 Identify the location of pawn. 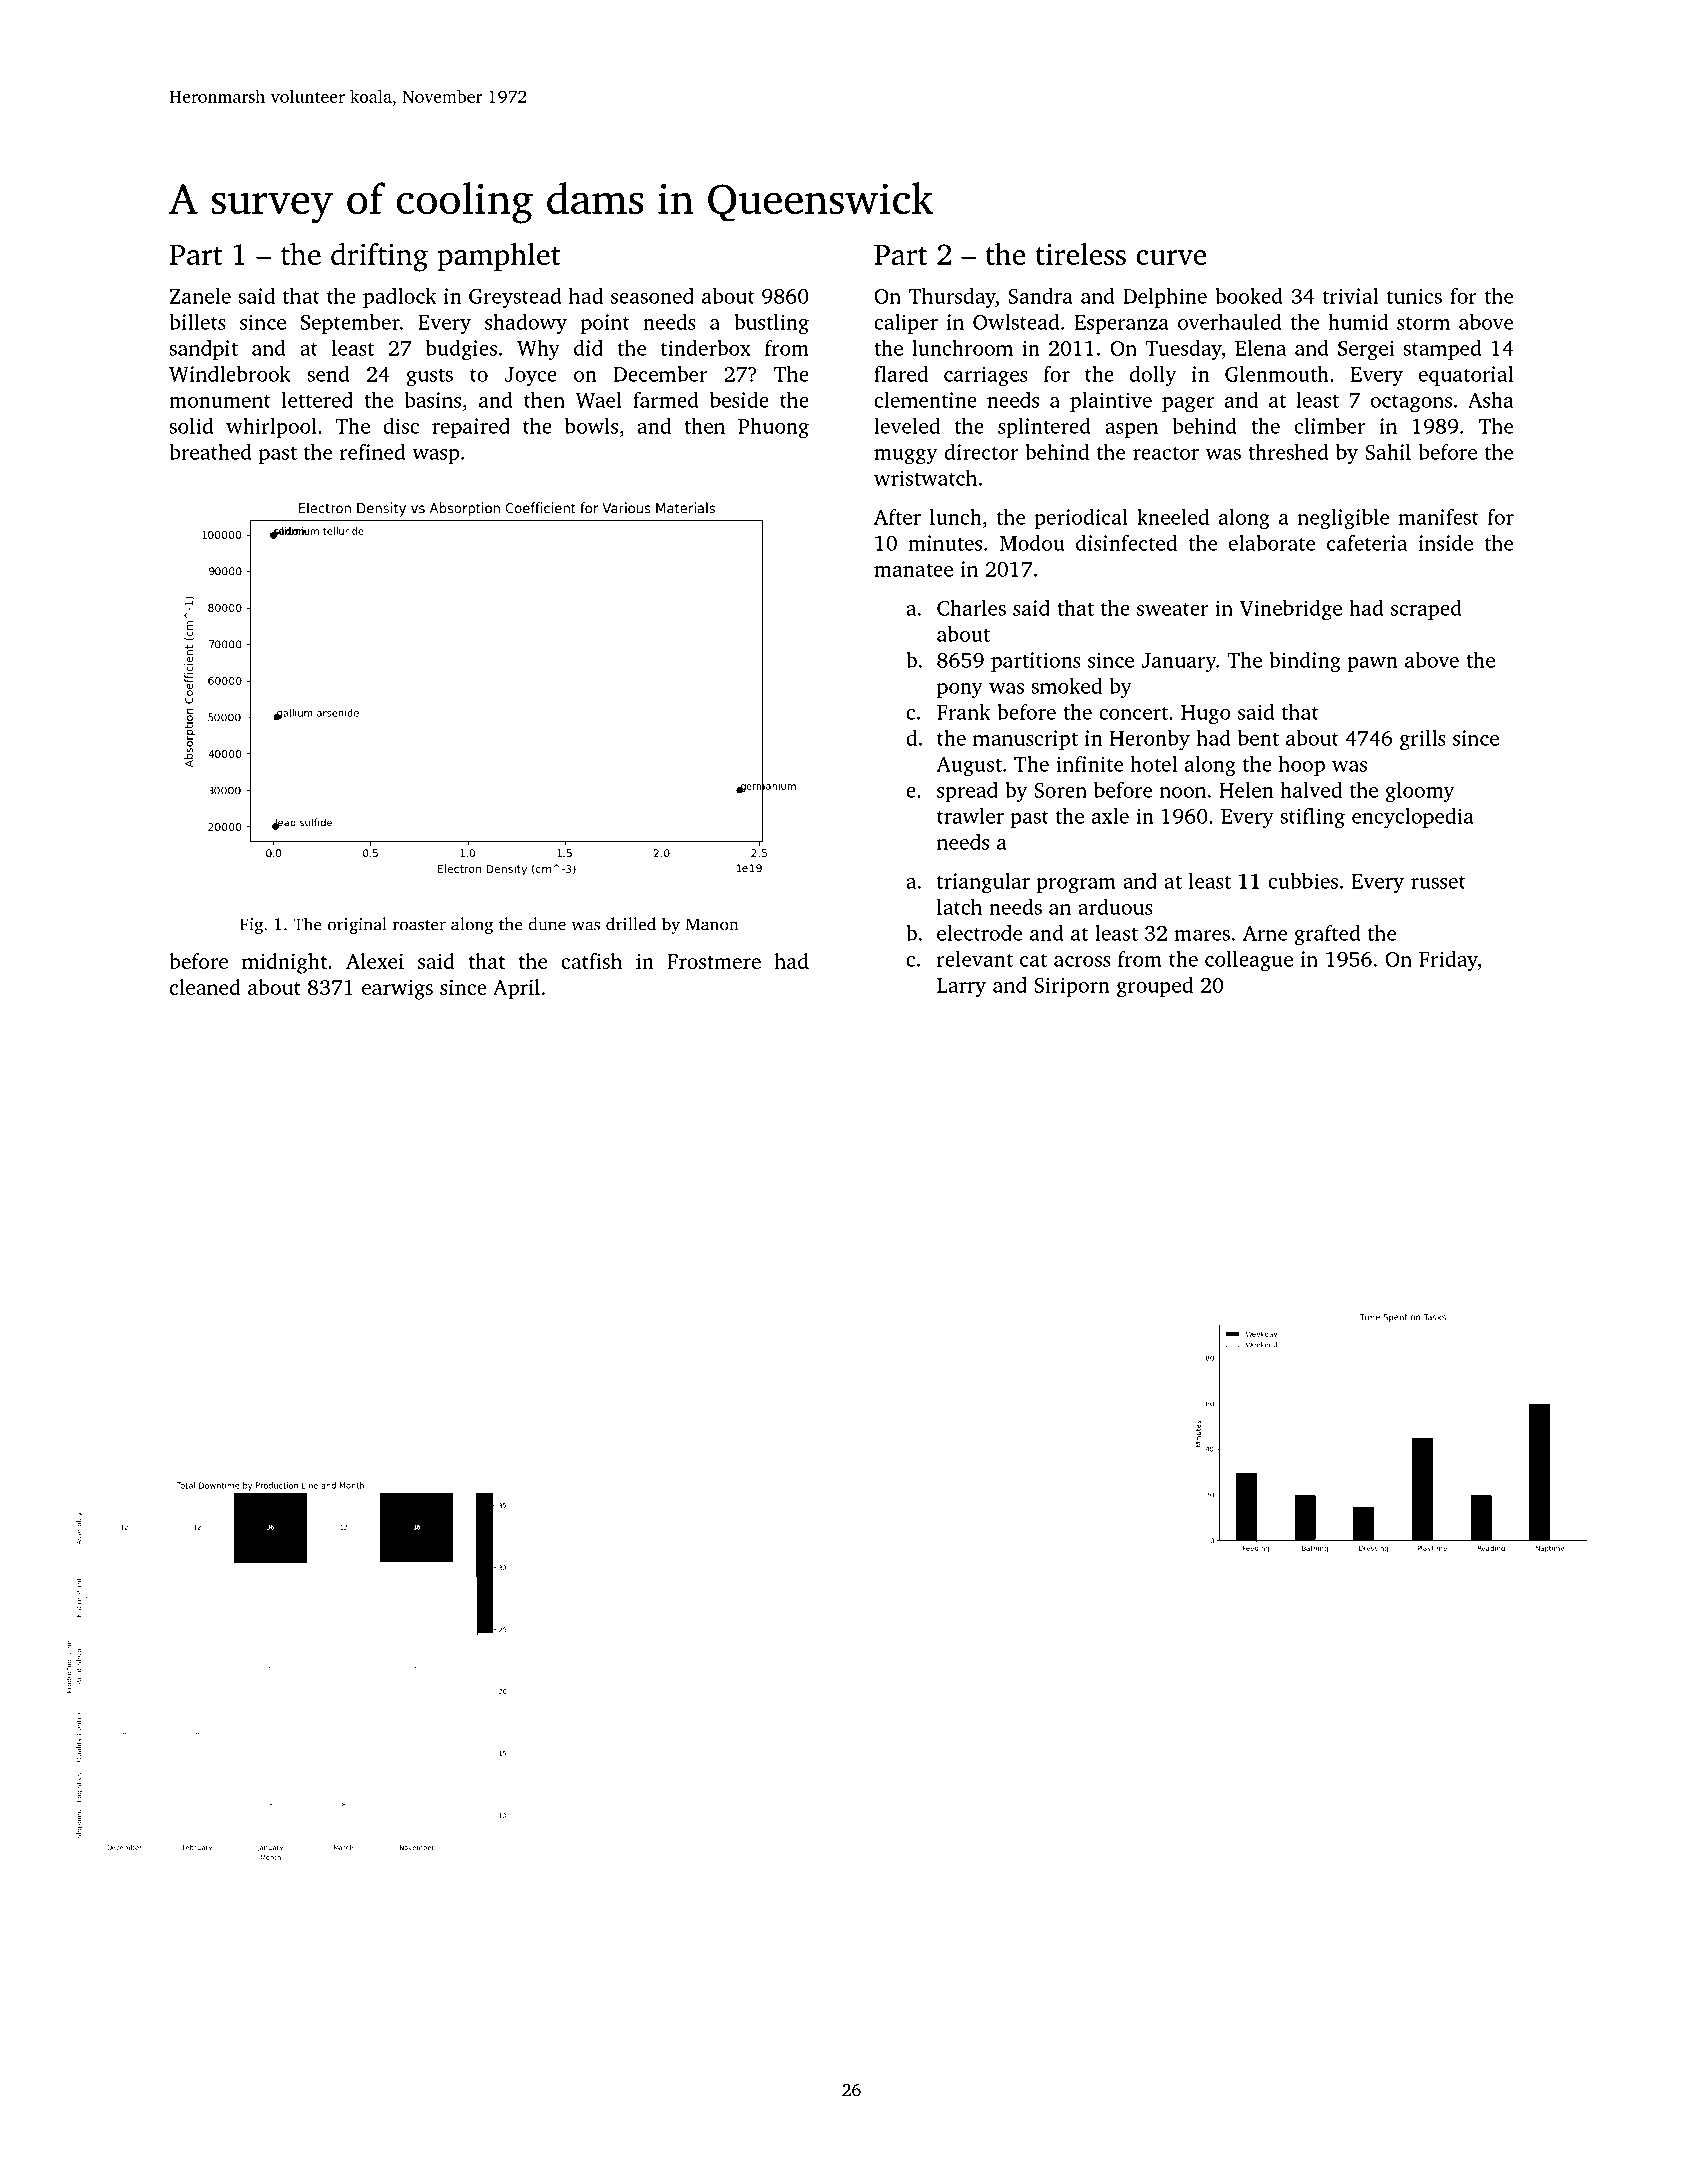
(1373, 664).
